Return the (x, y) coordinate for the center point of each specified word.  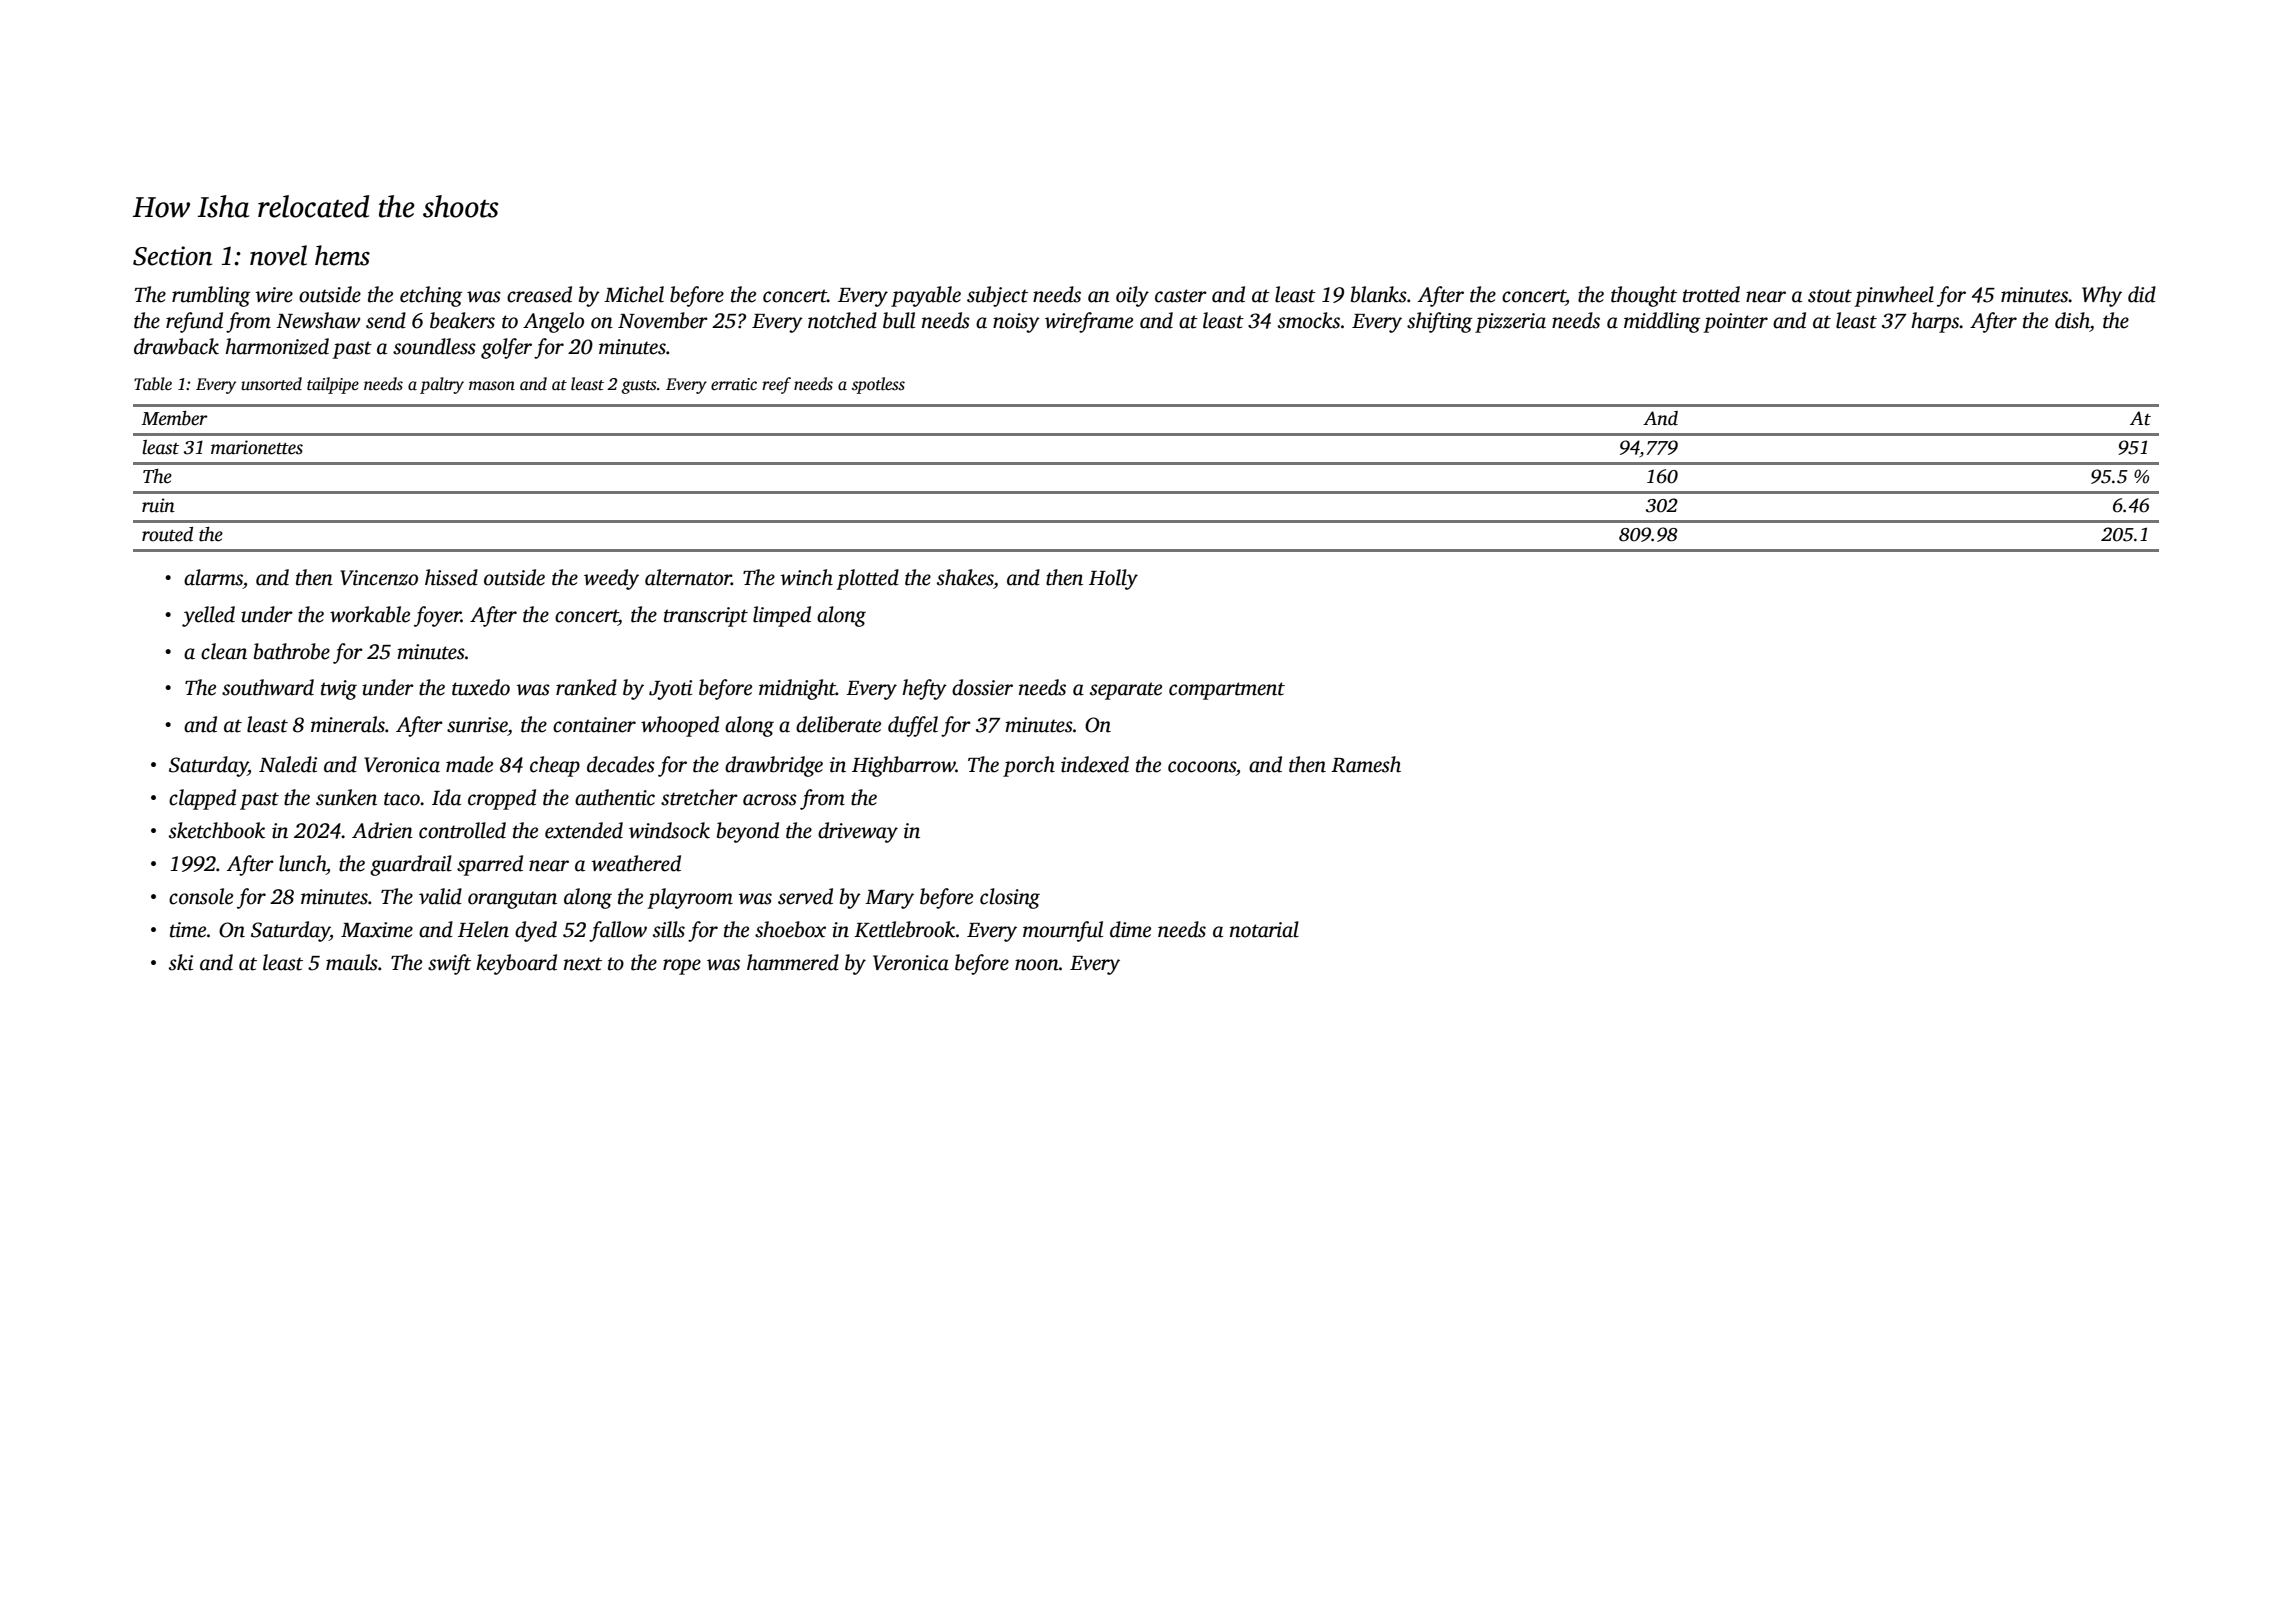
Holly (1113, 579)
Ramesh (1366, 764)
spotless (878, 385)
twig (339, 690)
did (2142, 294)
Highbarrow (904, 766)
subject (997, 296)
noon (1037, 965)
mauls (352, 962)
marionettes (257, 447)
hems (342, 255)
